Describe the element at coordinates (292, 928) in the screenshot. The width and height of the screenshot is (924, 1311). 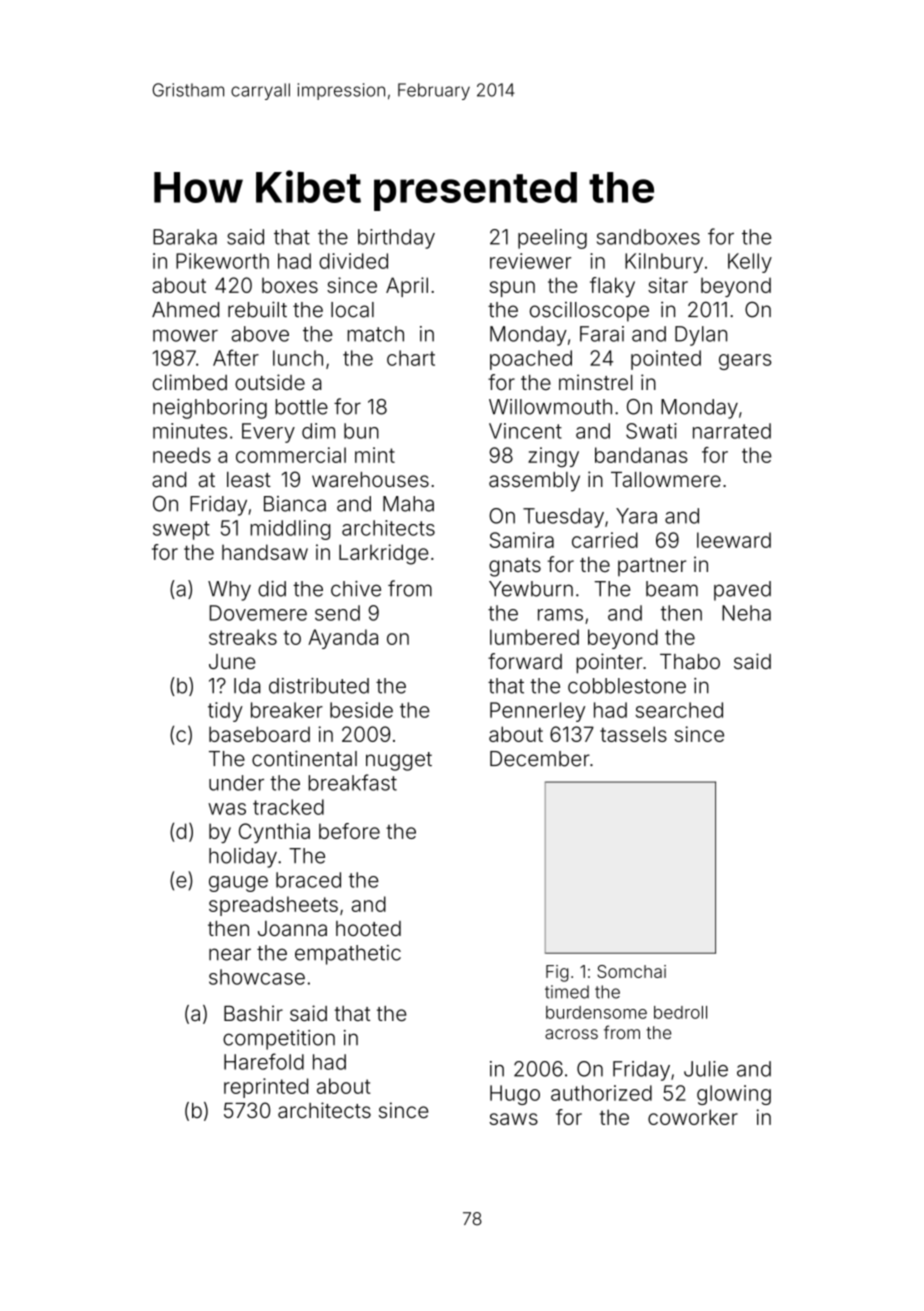
I see `Joanna` at that location.
